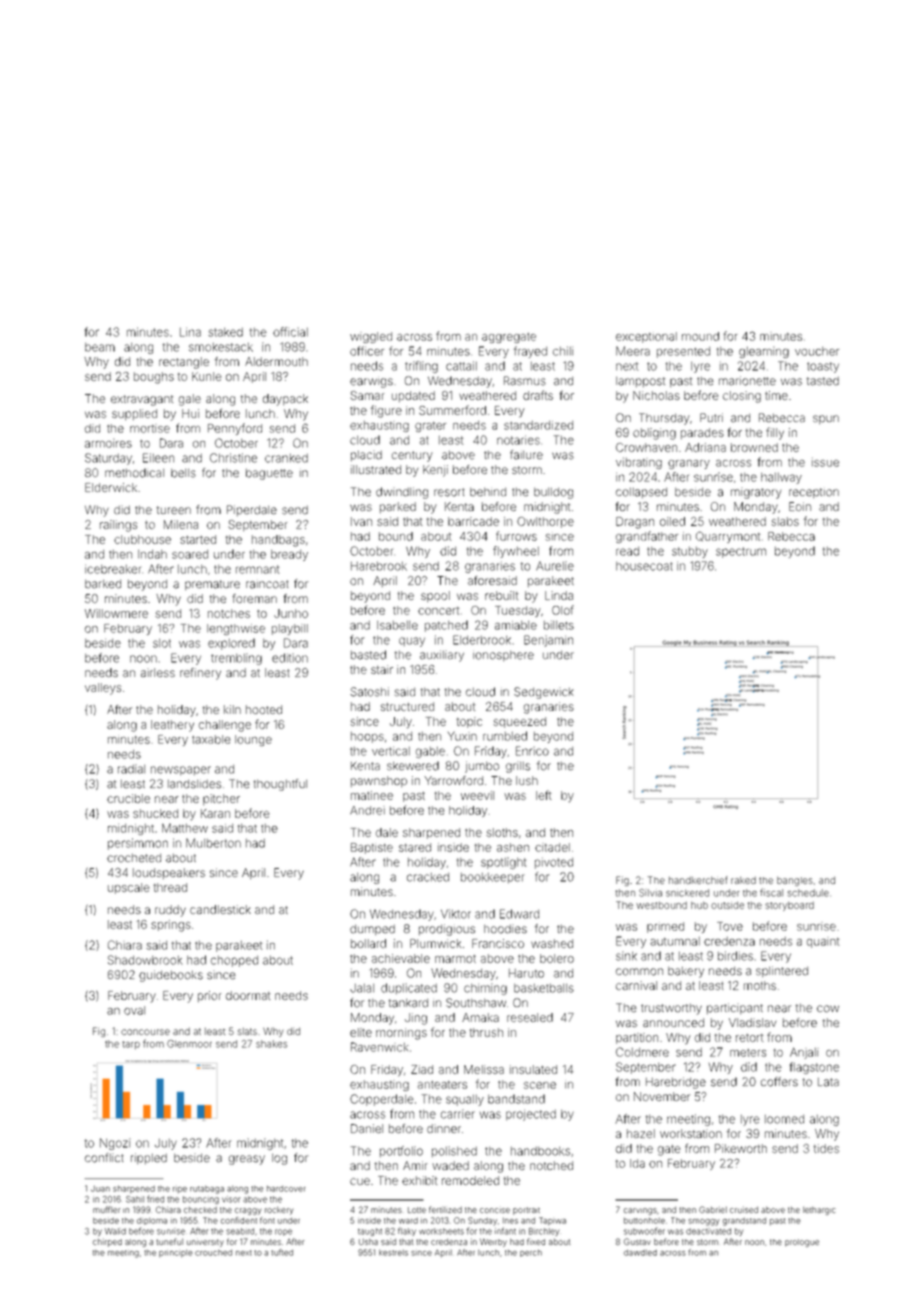  What do you see at coordinates (689, 464) in the screenshot?
I see `granary` at bounding box center [689, 464].
